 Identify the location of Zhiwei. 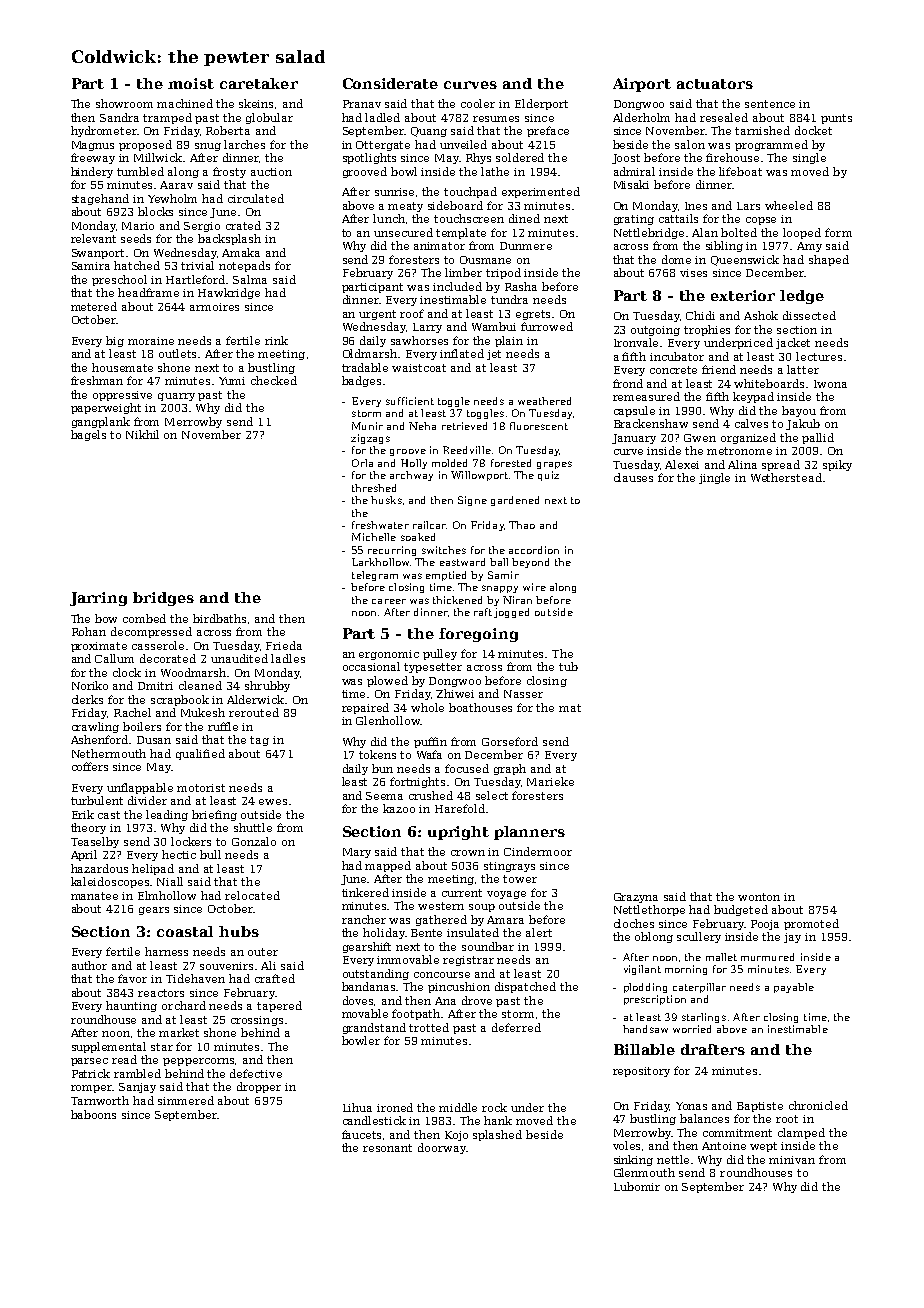
(455, 693).
